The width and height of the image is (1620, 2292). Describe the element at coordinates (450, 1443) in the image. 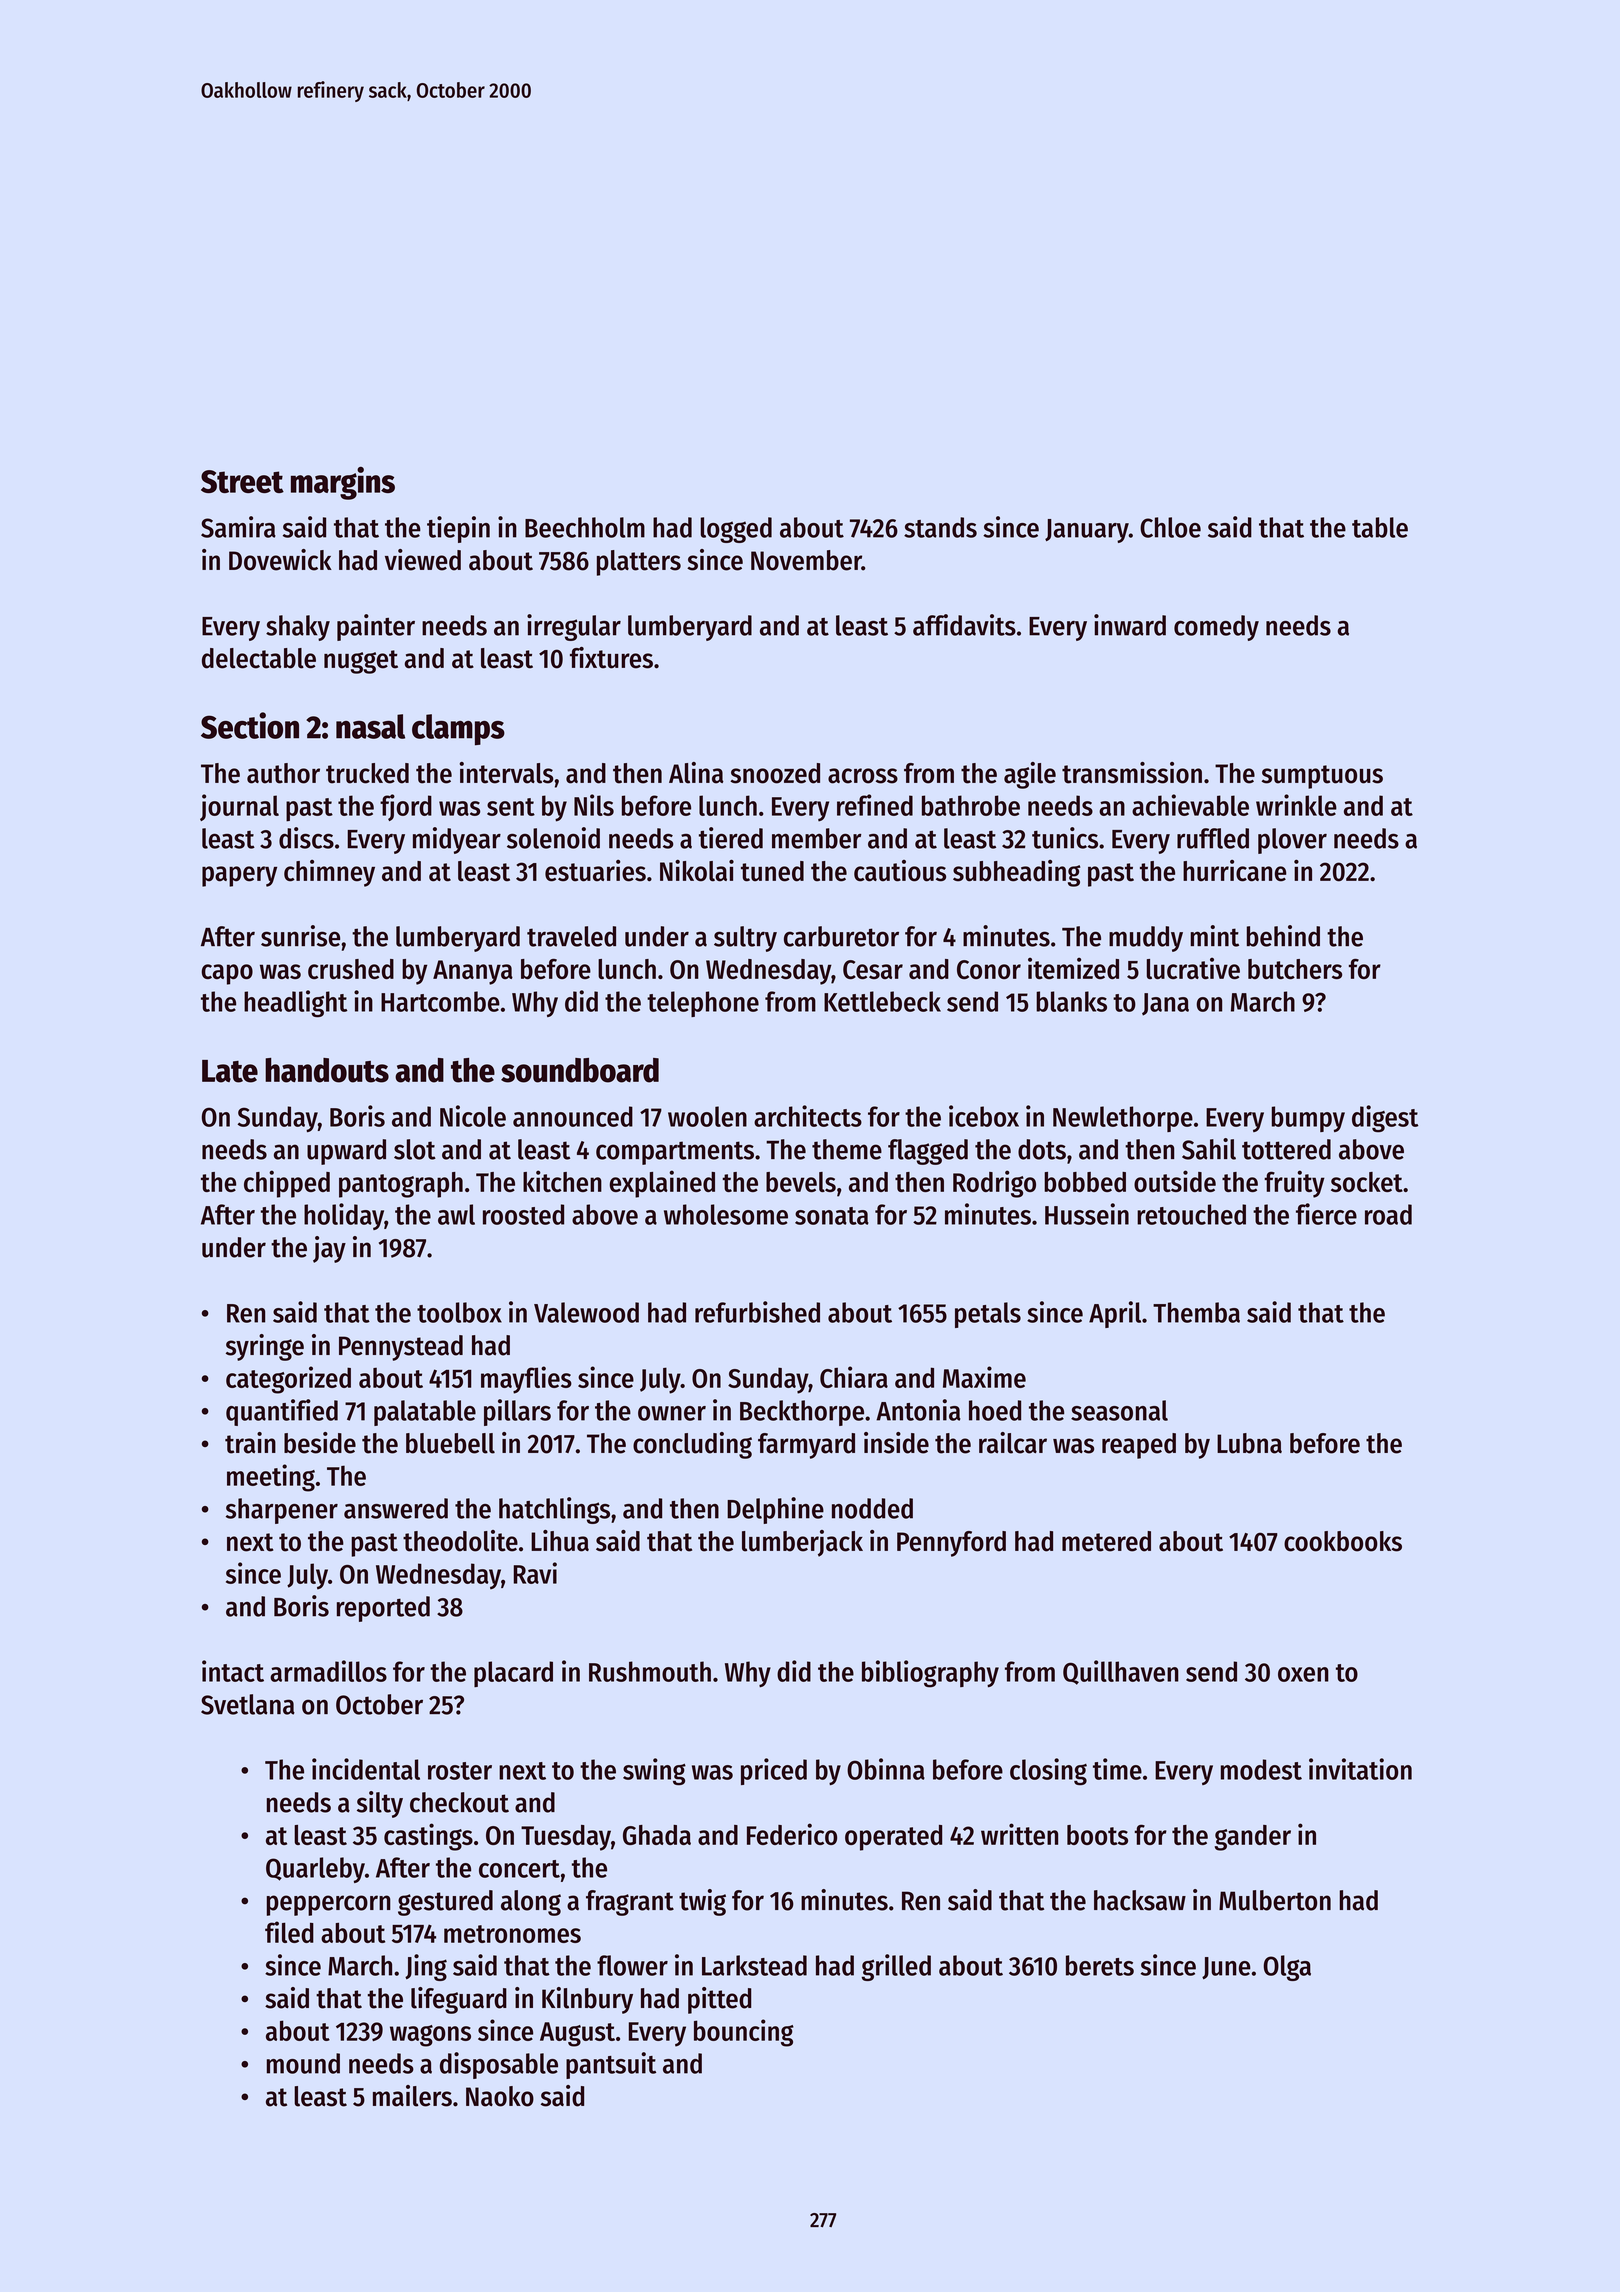

I see `bluebell` at that location.
